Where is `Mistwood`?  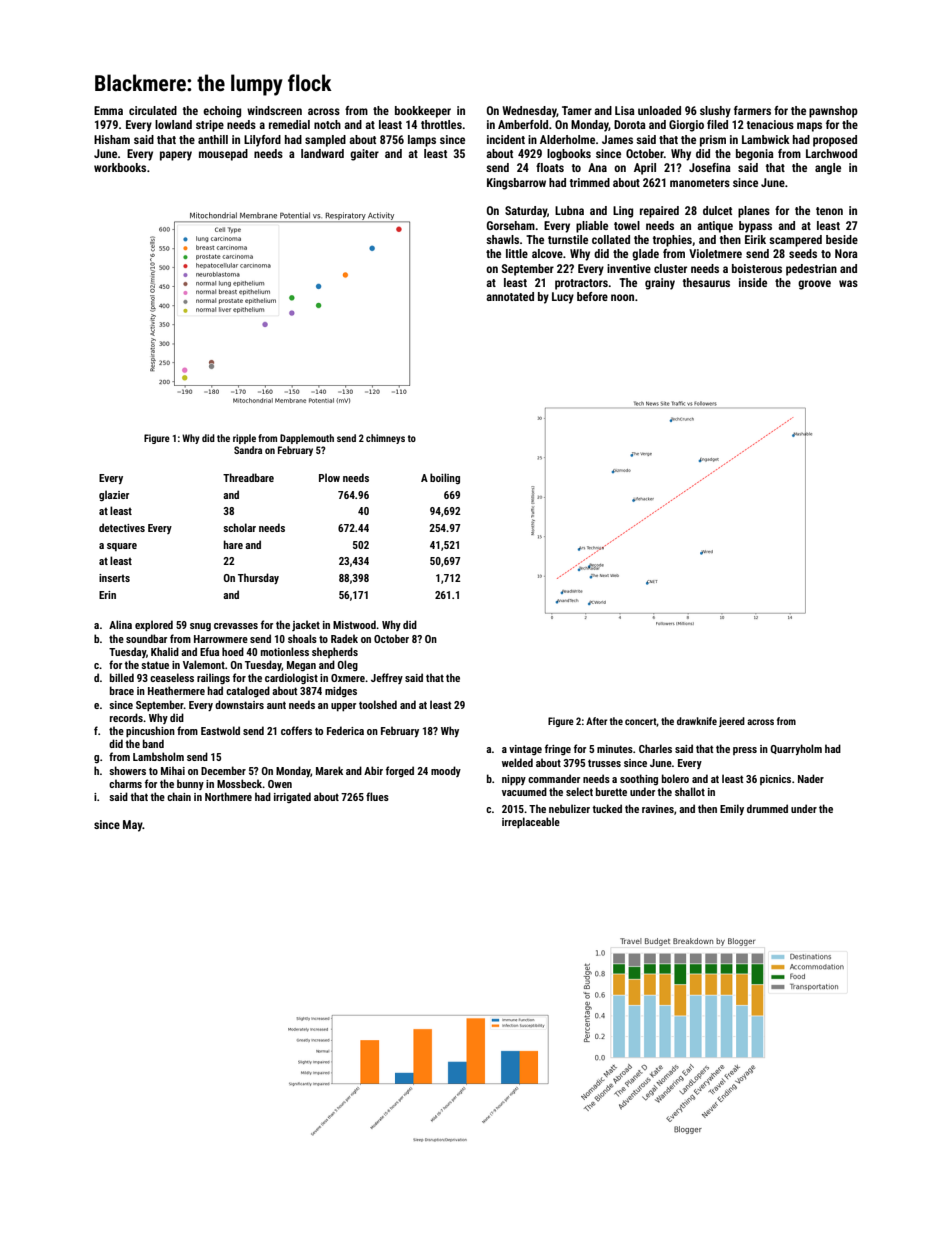
Mistwood is located at coordinates (354, 624).
